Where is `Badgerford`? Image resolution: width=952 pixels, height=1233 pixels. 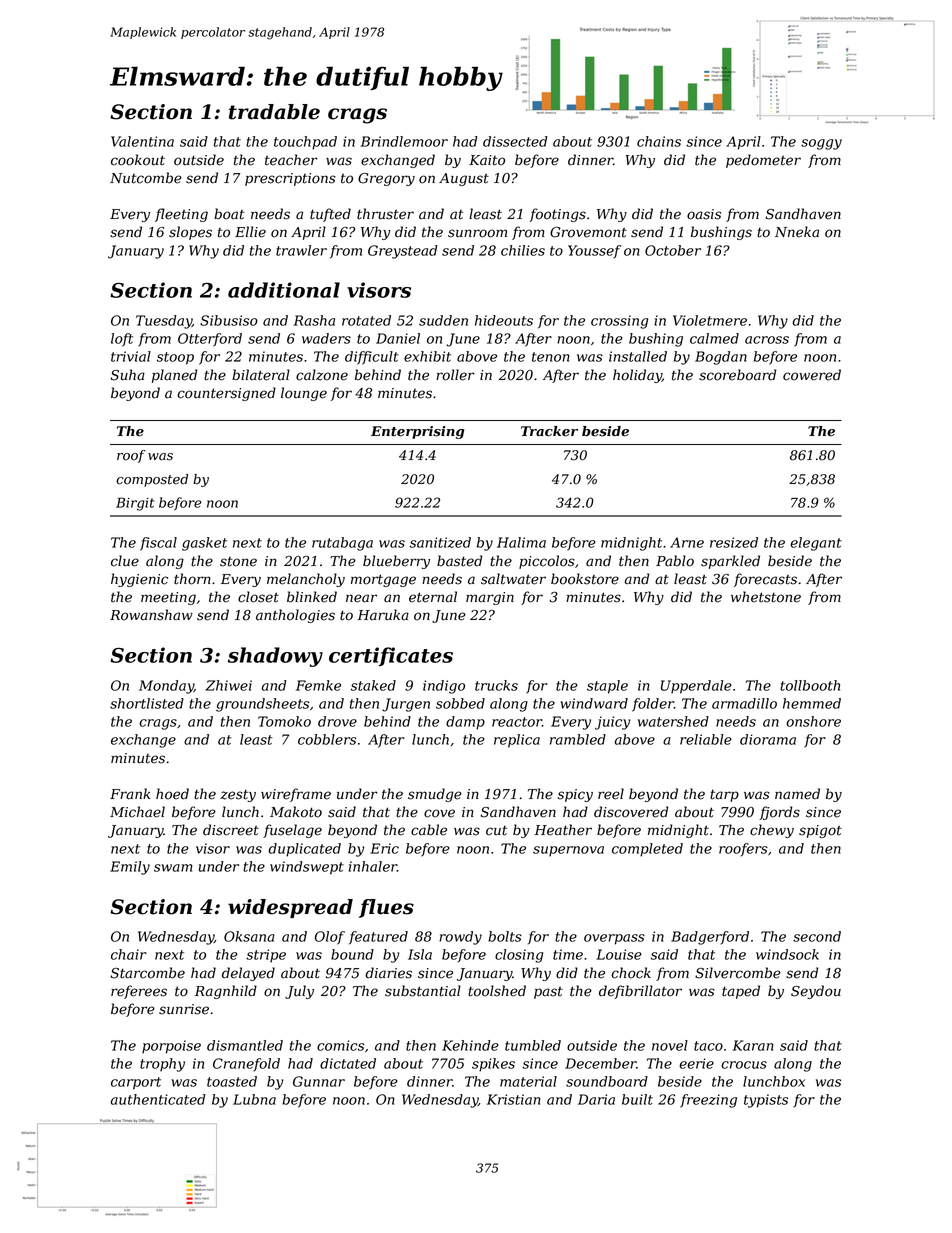
Badgerford is located at coordinates (710, 938).
